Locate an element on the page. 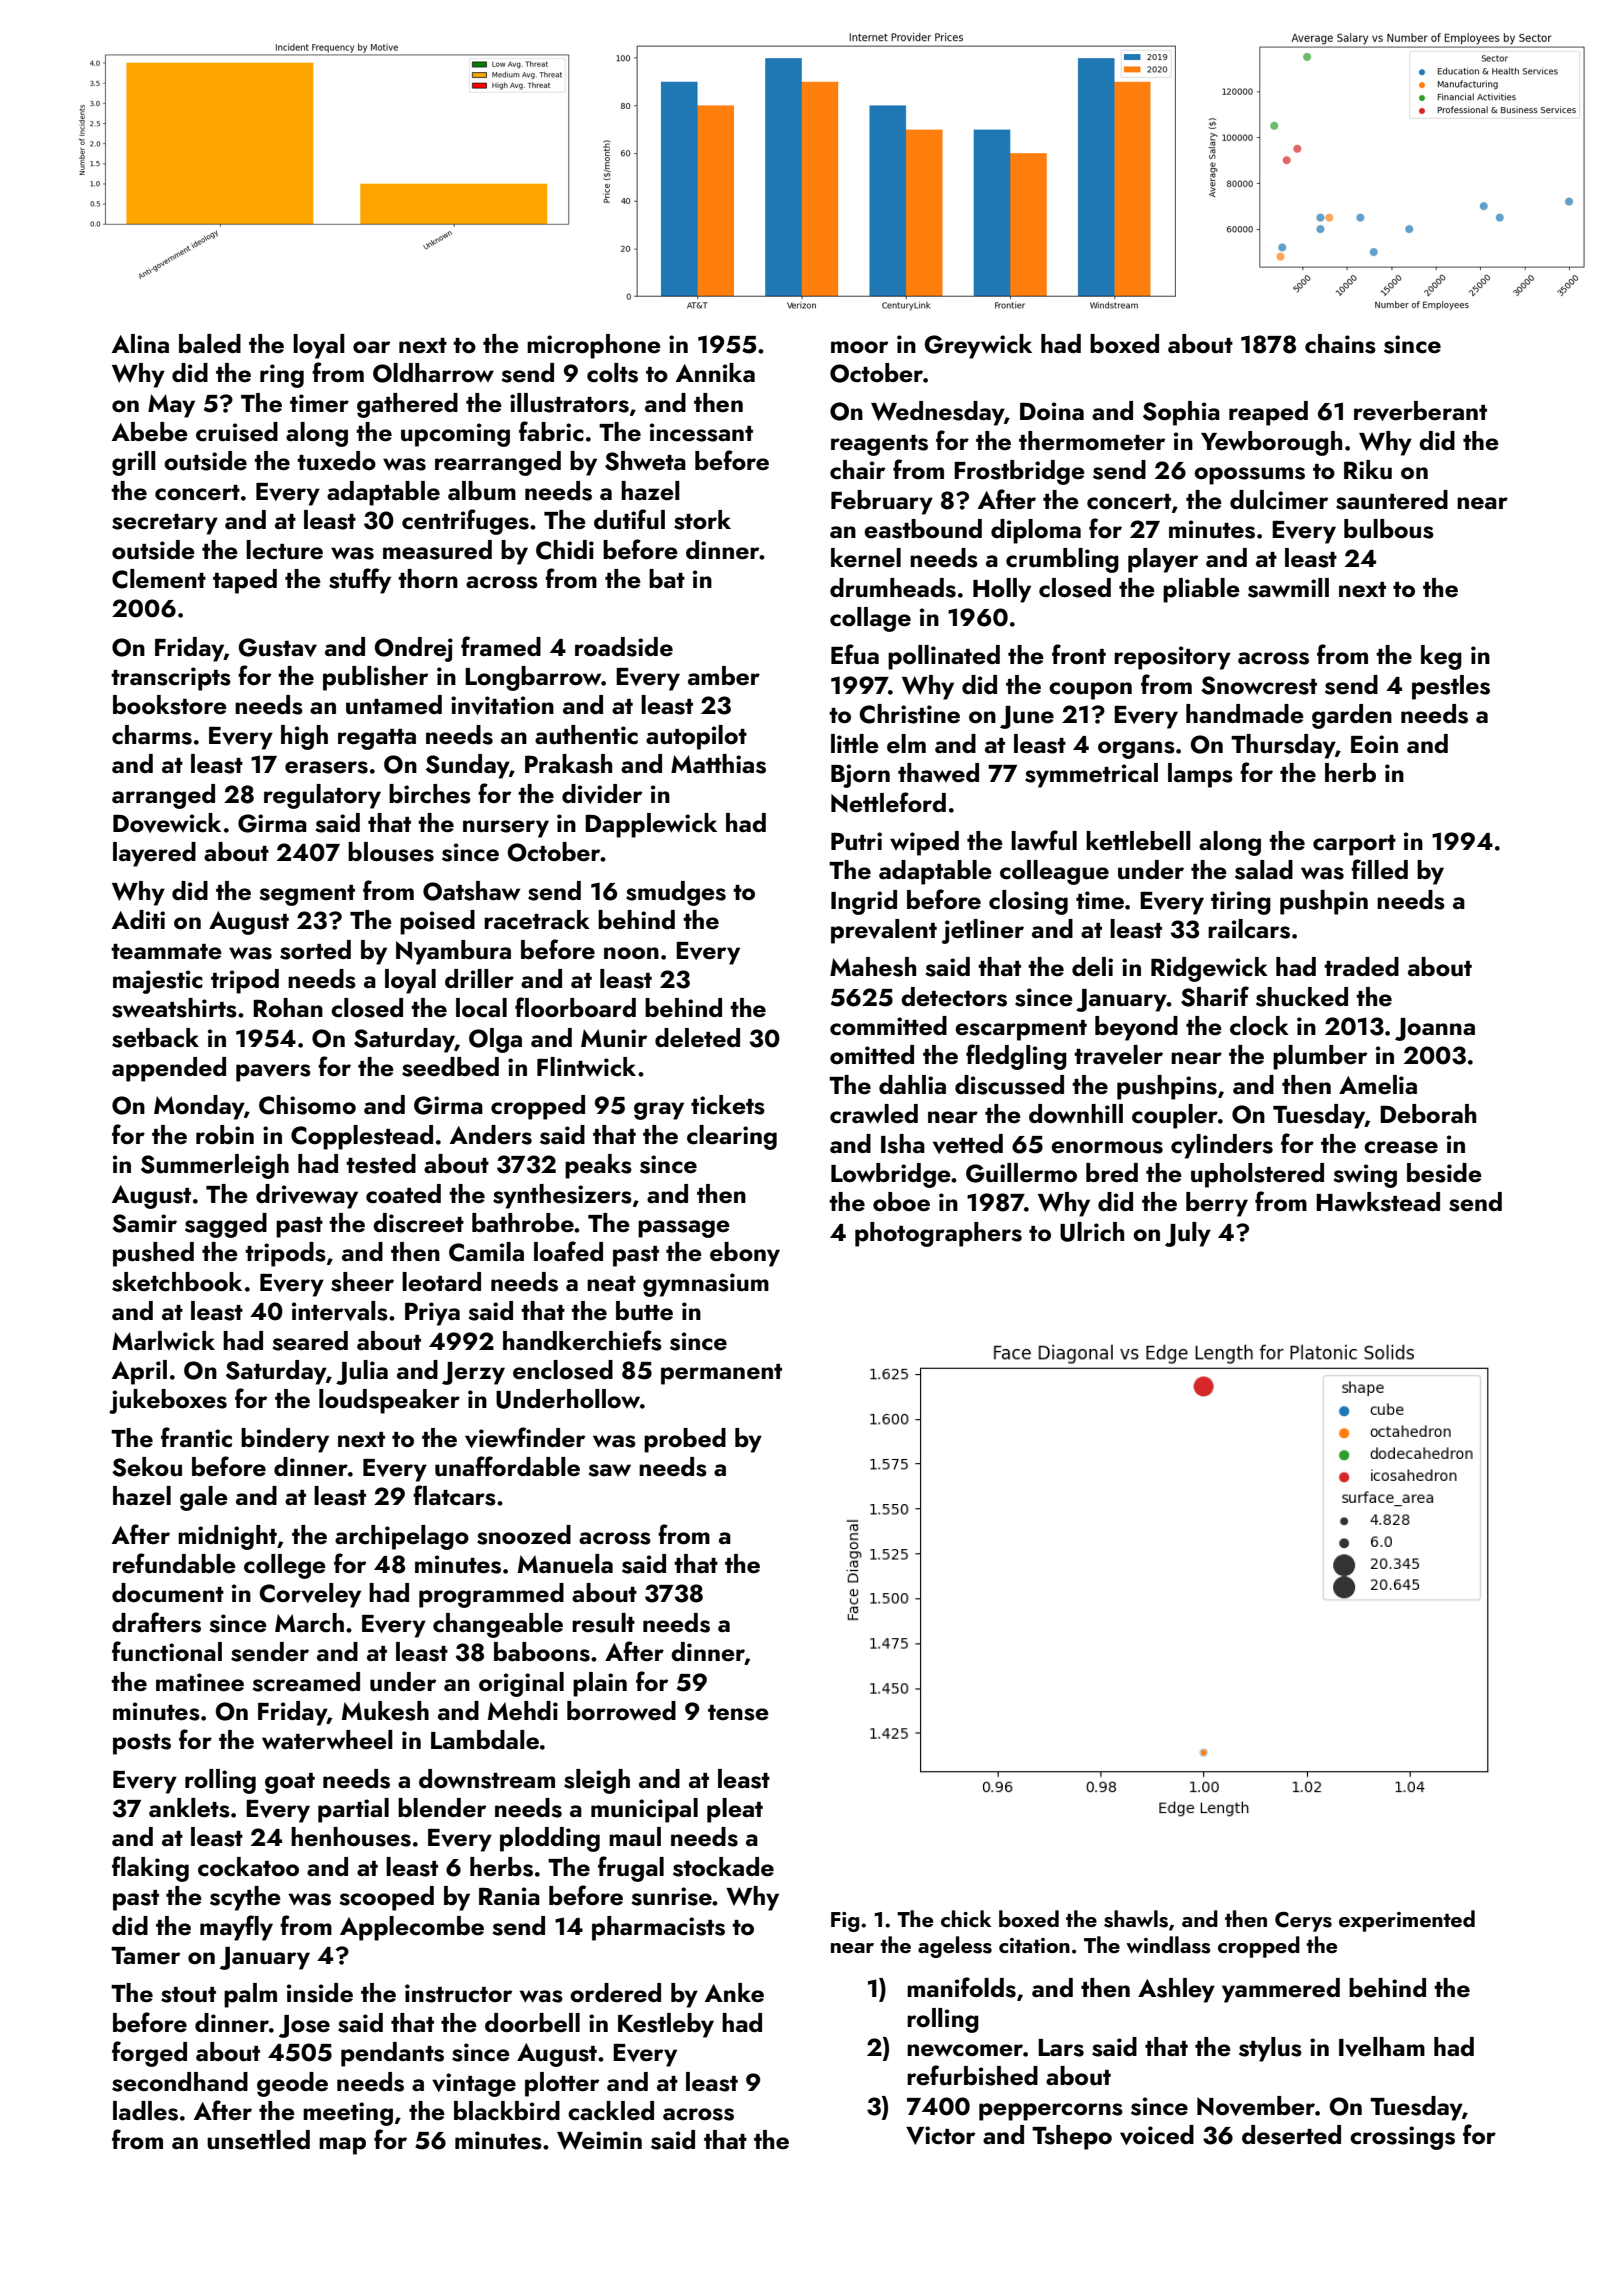  dahlia is located at coordinates (912, 1084).
